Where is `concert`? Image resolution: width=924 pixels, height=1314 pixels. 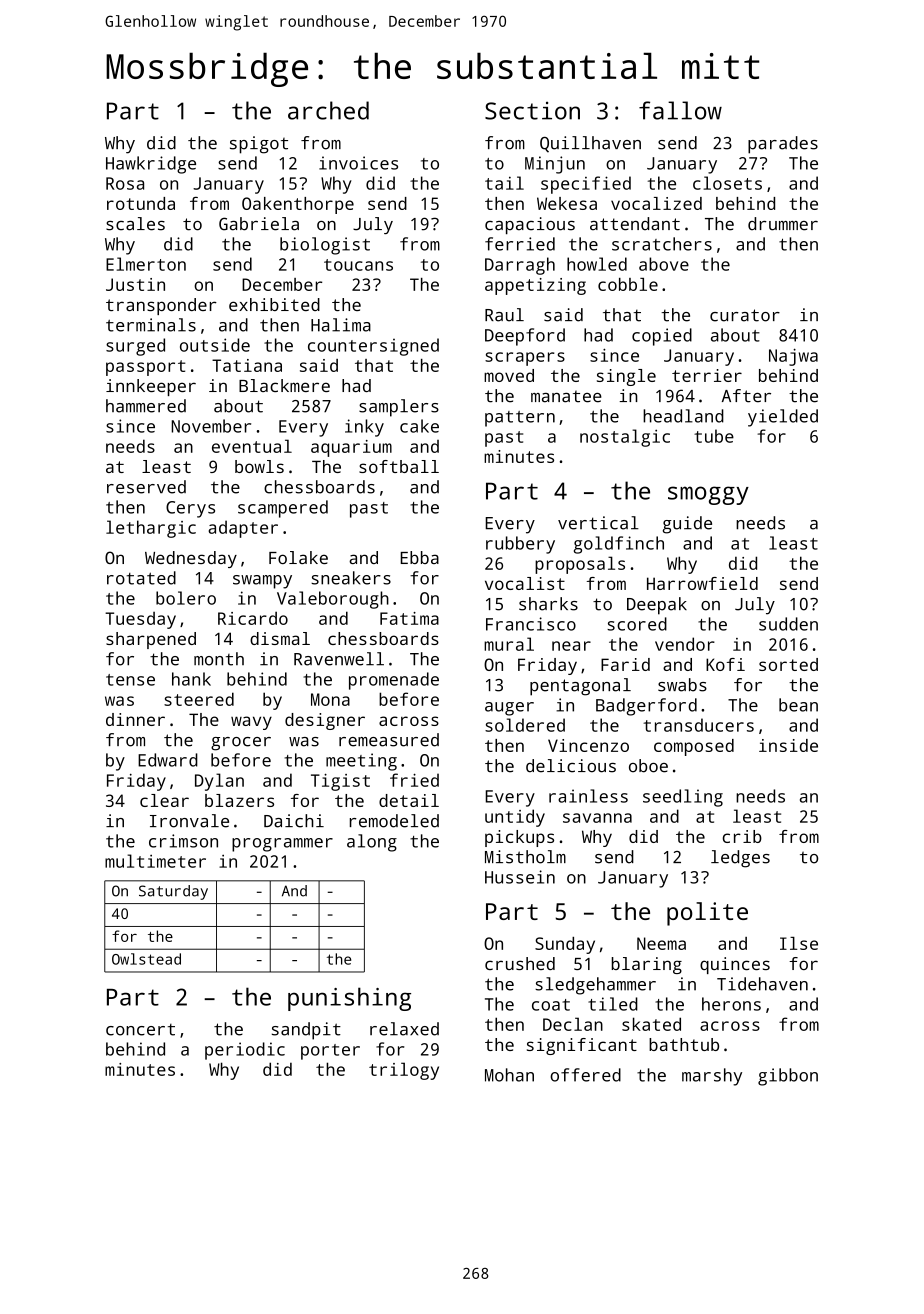 concert is located at coordinates (140, 1030).
